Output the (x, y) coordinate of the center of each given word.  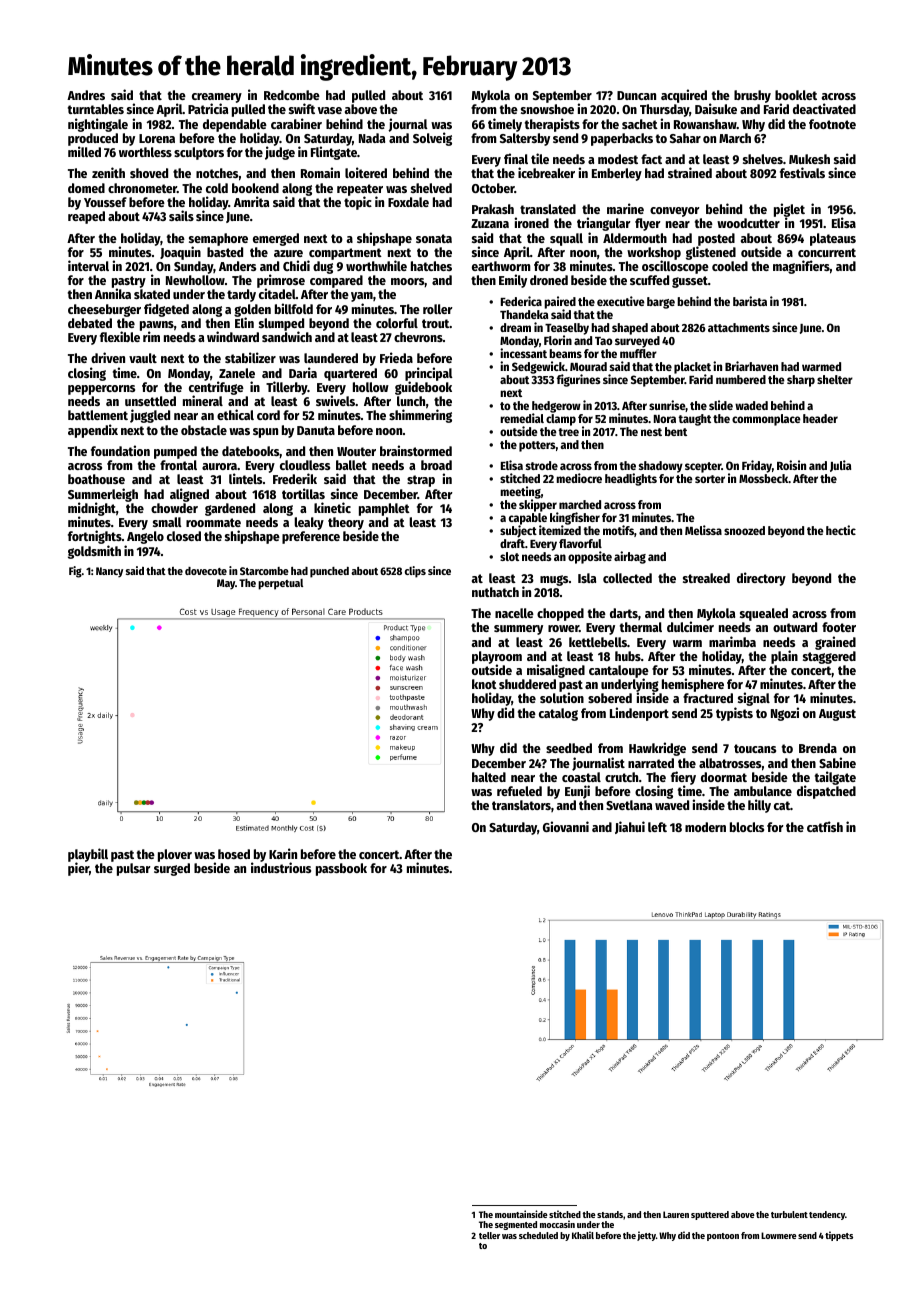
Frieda (396, 357)
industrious (281, 868)
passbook (341, 869)
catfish (825, 826)
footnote (832, 124)
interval (88, 265)
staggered (829, 657)
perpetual (280, 584)
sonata (434, 238)
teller (489, 1235)
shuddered (527, 684)
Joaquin (180, 253)
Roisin (791, 465)
